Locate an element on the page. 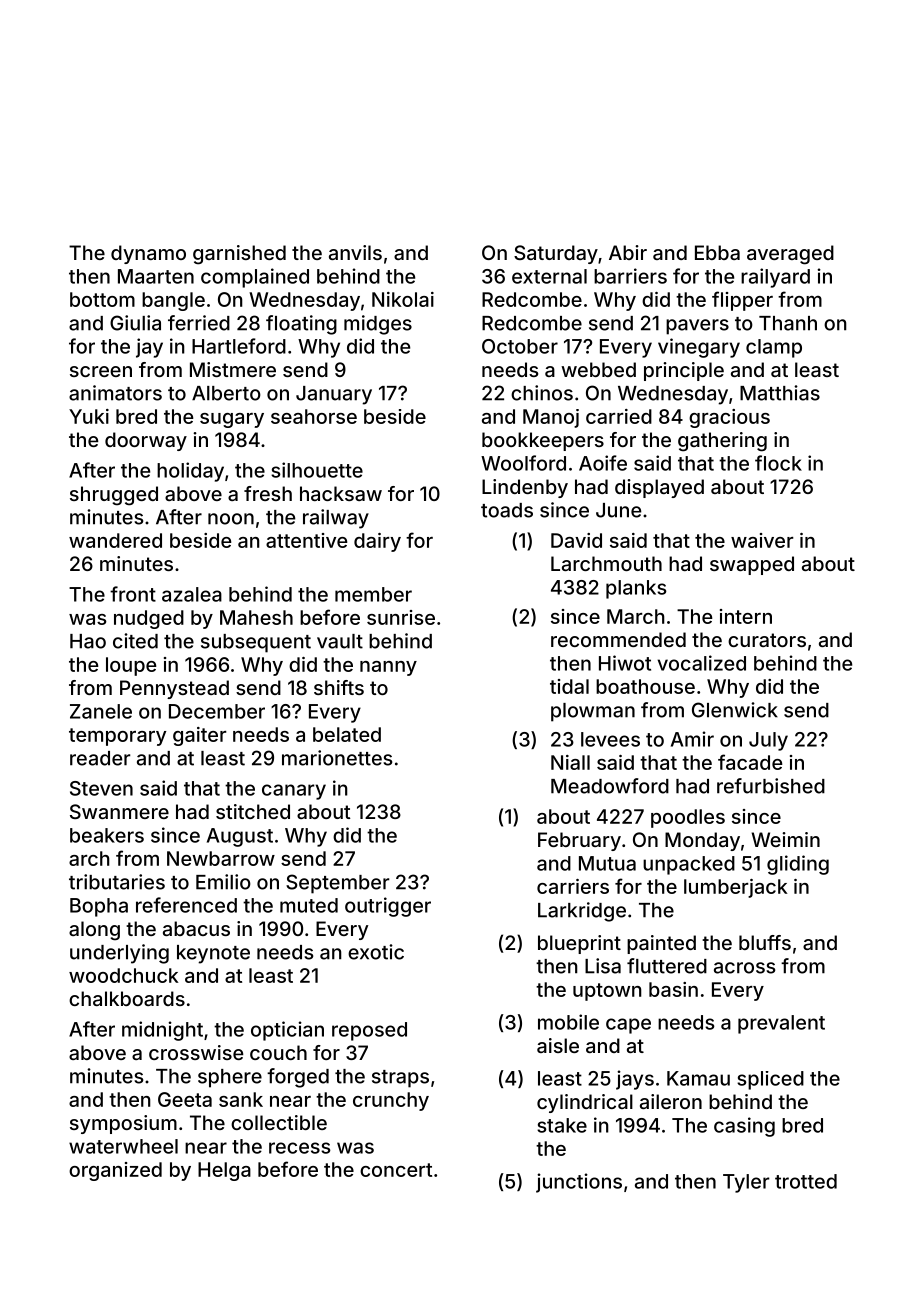 The image size is (924, 1311). gliding is located at coordinates (798, 865).
